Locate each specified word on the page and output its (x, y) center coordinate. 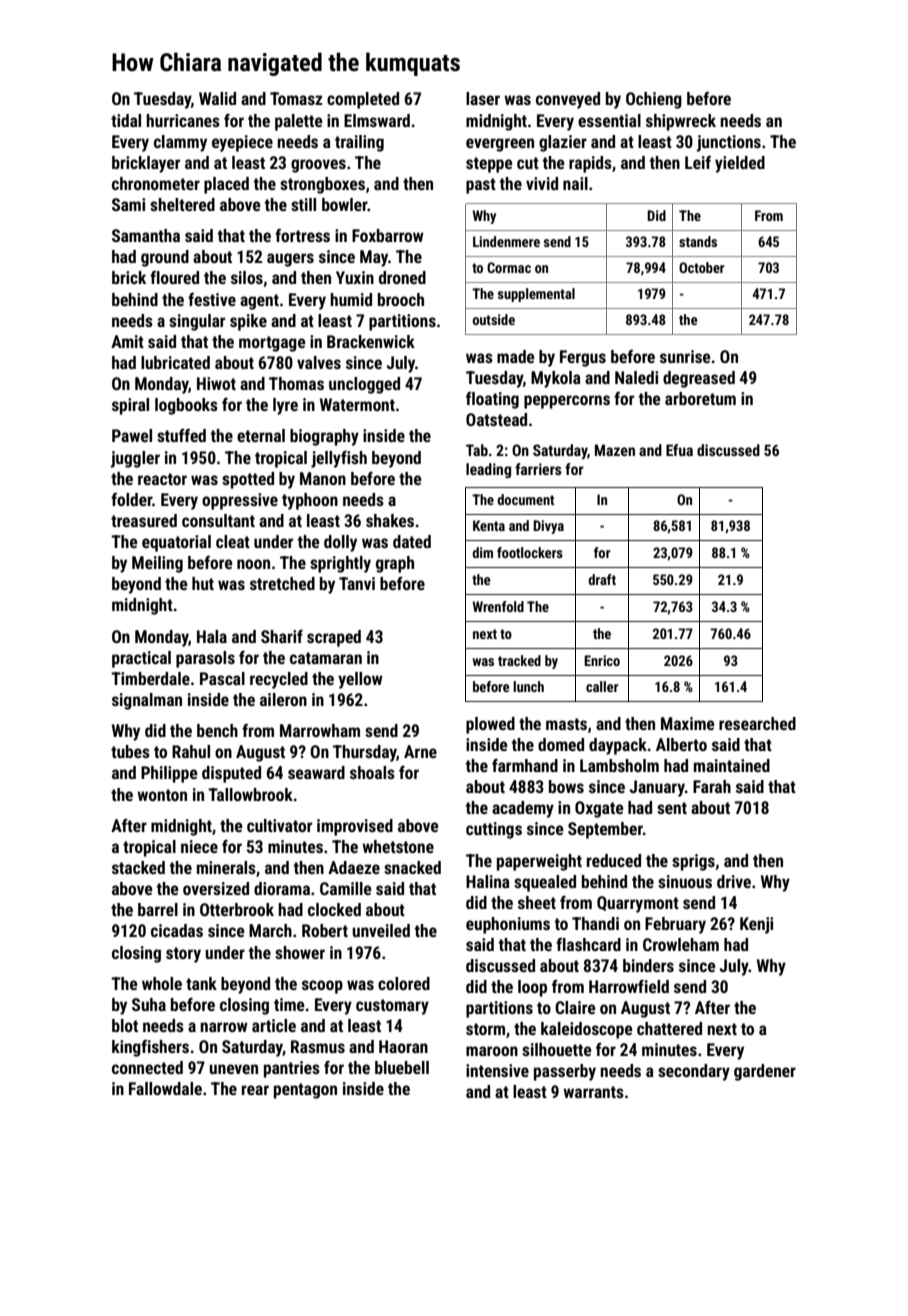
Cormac (509, 267)
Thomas (296, 383)
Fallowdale (165, 1088)
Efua (679, 450)
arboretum (700, 398)
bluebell (402, 1067)
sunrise (685, 356)
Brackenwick (371, 341)
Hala (212, 636)
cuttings (494, 830)
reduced (614, 860)
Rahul (191, 751)
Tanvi (357, 583)
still (303, 204)
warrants (593, 1092)
